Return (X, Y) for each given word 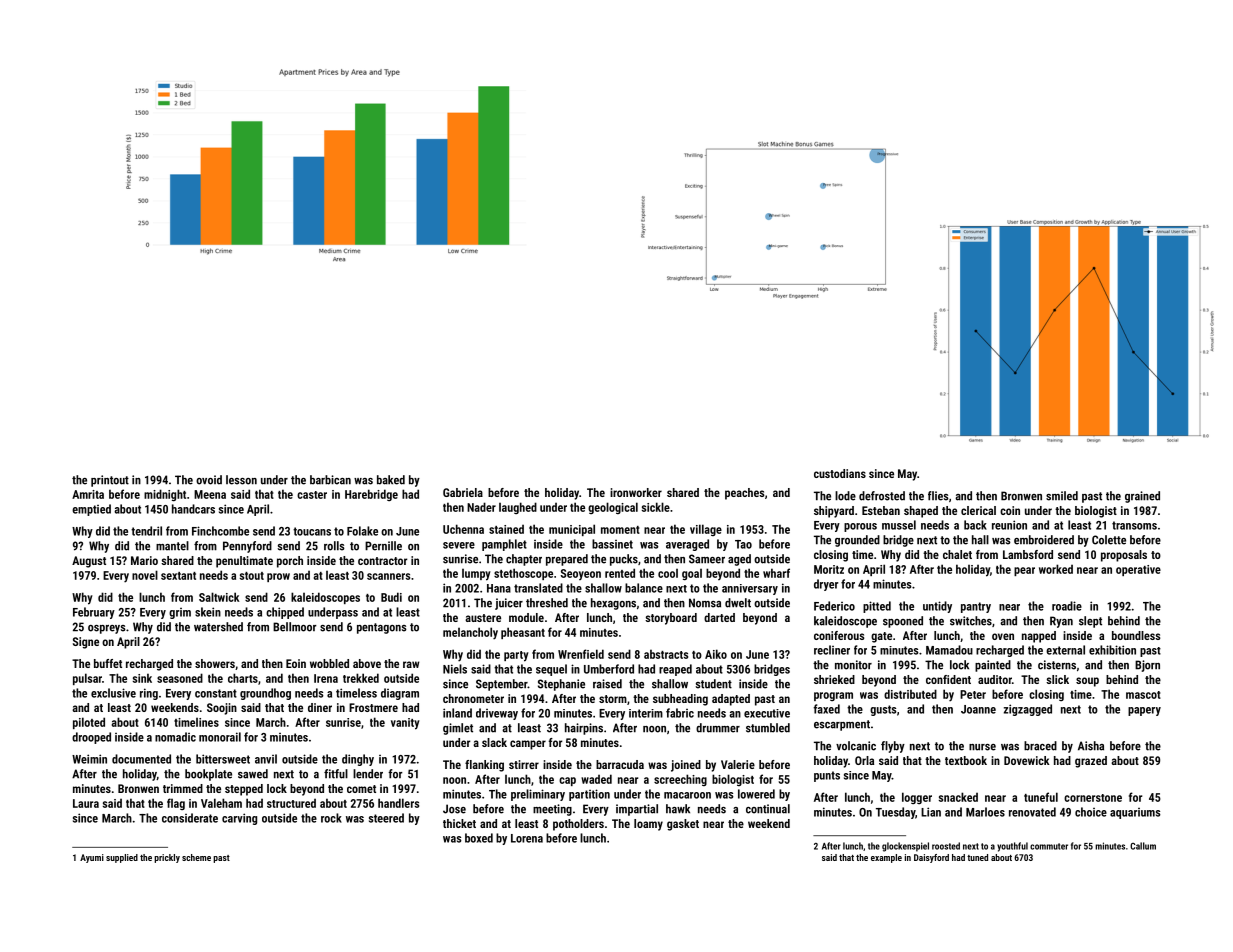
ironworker (636, 492)
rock (331, 818)
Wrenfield (581, 654)
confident (948, 679)
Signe (86, 643)
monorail (220, 737)
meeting (552, 810)
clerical (978, 510)
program (833, 696)
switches (971, 621)
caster (312, 495)
